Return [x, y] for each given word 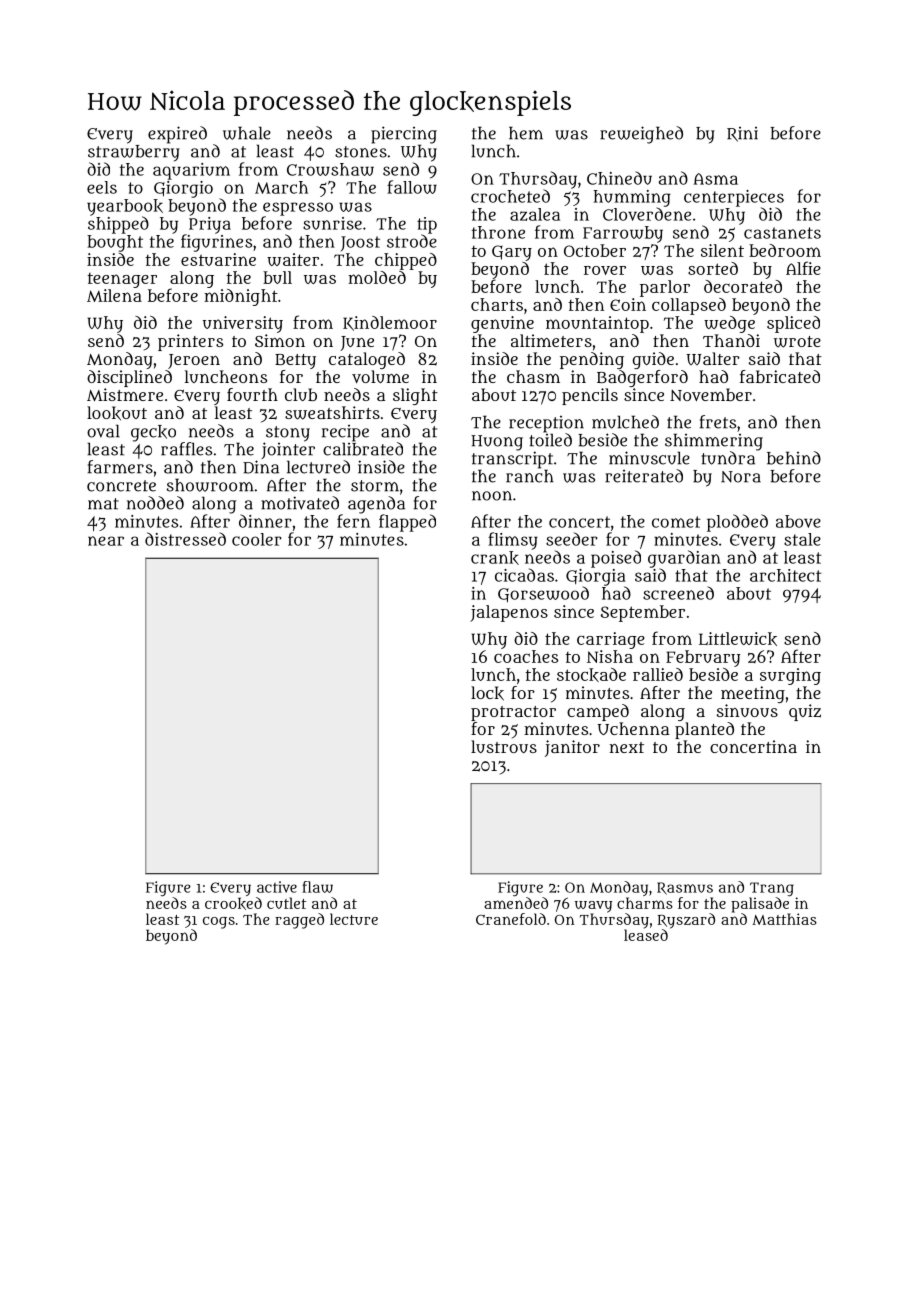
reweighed [641, 135]
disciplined [129, 378]
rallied [658, 674]
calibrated [363, 449]
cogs [219, 923]
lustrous [504, 746]
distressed [185, 539]
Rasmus [685, 888]
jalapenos [509, 613]
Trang [772, 889]
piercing [404, 135]
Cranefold [511, 919]
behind [794, 458]
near [106, 541]
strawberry [134, 153]
